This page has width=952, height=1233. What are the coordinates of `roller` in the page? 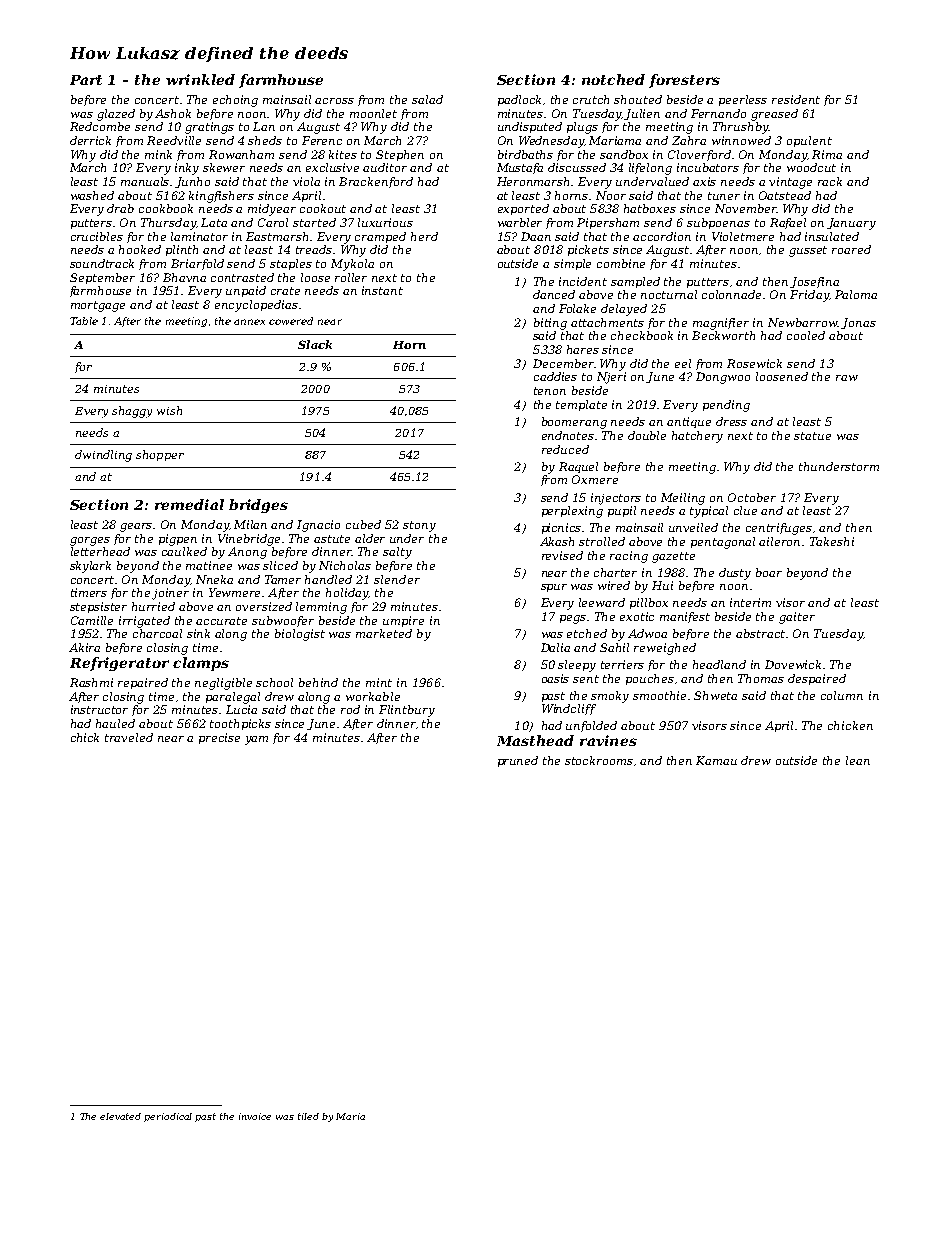 It's located at (351, 277).
